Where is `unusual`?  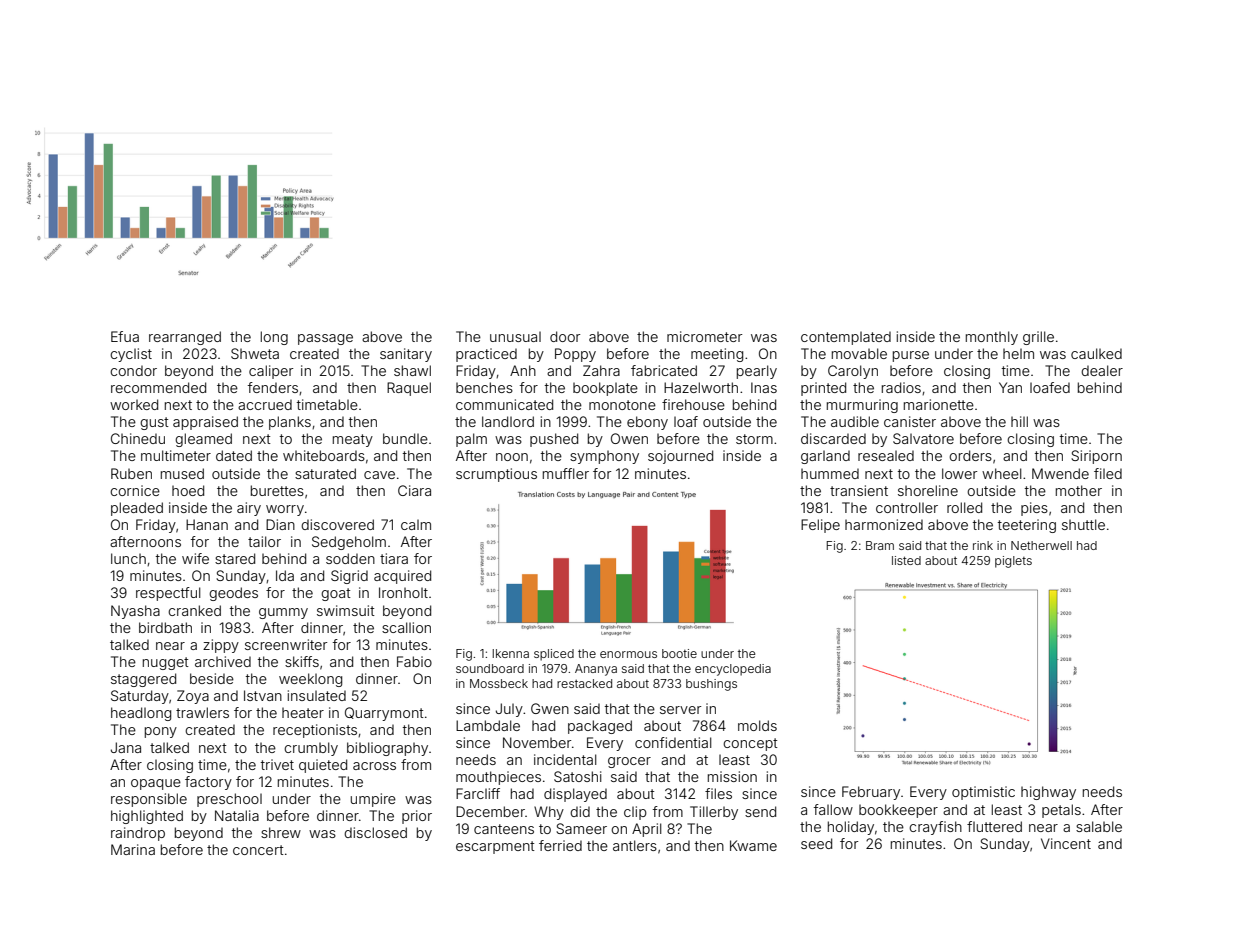
unusual is located at coordinates (515, 336).
